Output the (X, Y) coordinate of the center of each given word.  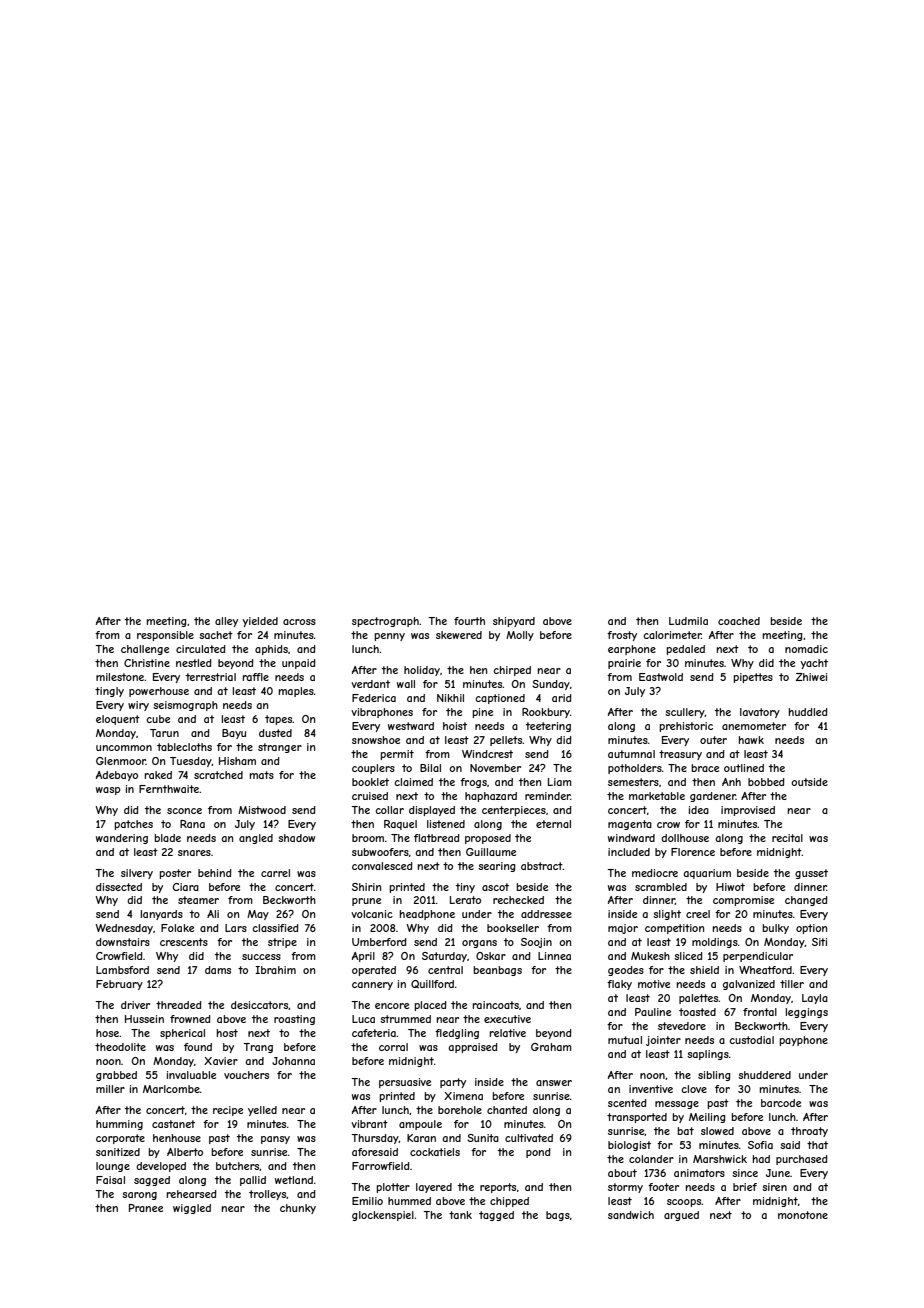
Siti (819, 942)
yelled (262, 1111)
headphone (427, 915)
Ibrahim (275, 970)
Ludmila (688, 621)
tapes (279, 720)
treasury (680, 755)
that (817, 1145)
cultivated (529, 1138)
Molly (520, 636)
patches (134, 825)
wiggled (192, 1209)
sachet (216, 635)
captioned (500, 699)
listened (446, 824)
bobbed (766, 782)
